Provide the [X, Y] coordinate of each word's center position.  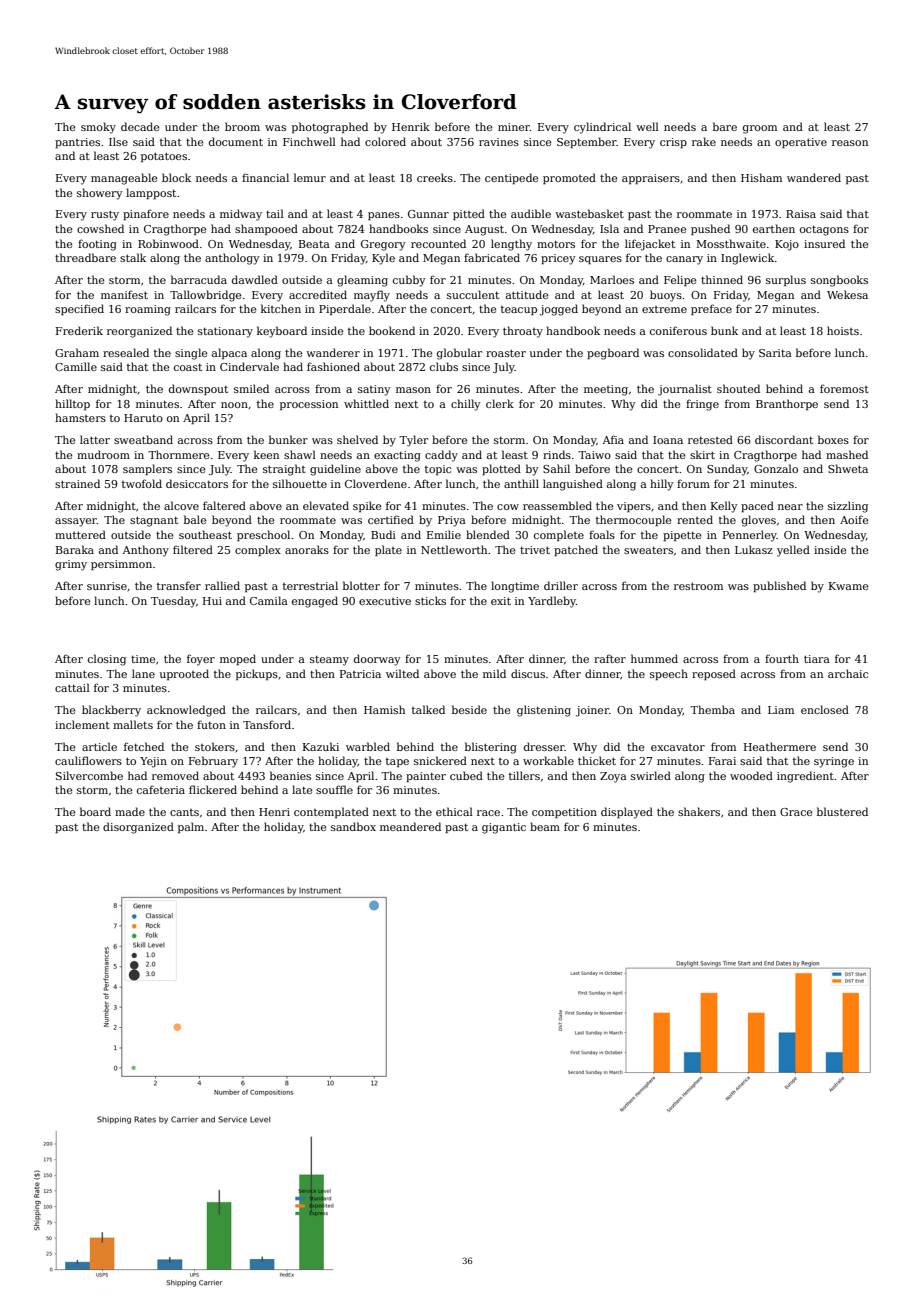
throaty [523, 332]
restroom [698, 586]
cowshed [100, 228]
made [130, 811]
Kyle [383, 259]
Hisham [761, 177]
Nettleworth [454, 549]
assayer [76, 522]
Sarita [775, 353]
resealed [126, 352]
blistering [491, 748]
